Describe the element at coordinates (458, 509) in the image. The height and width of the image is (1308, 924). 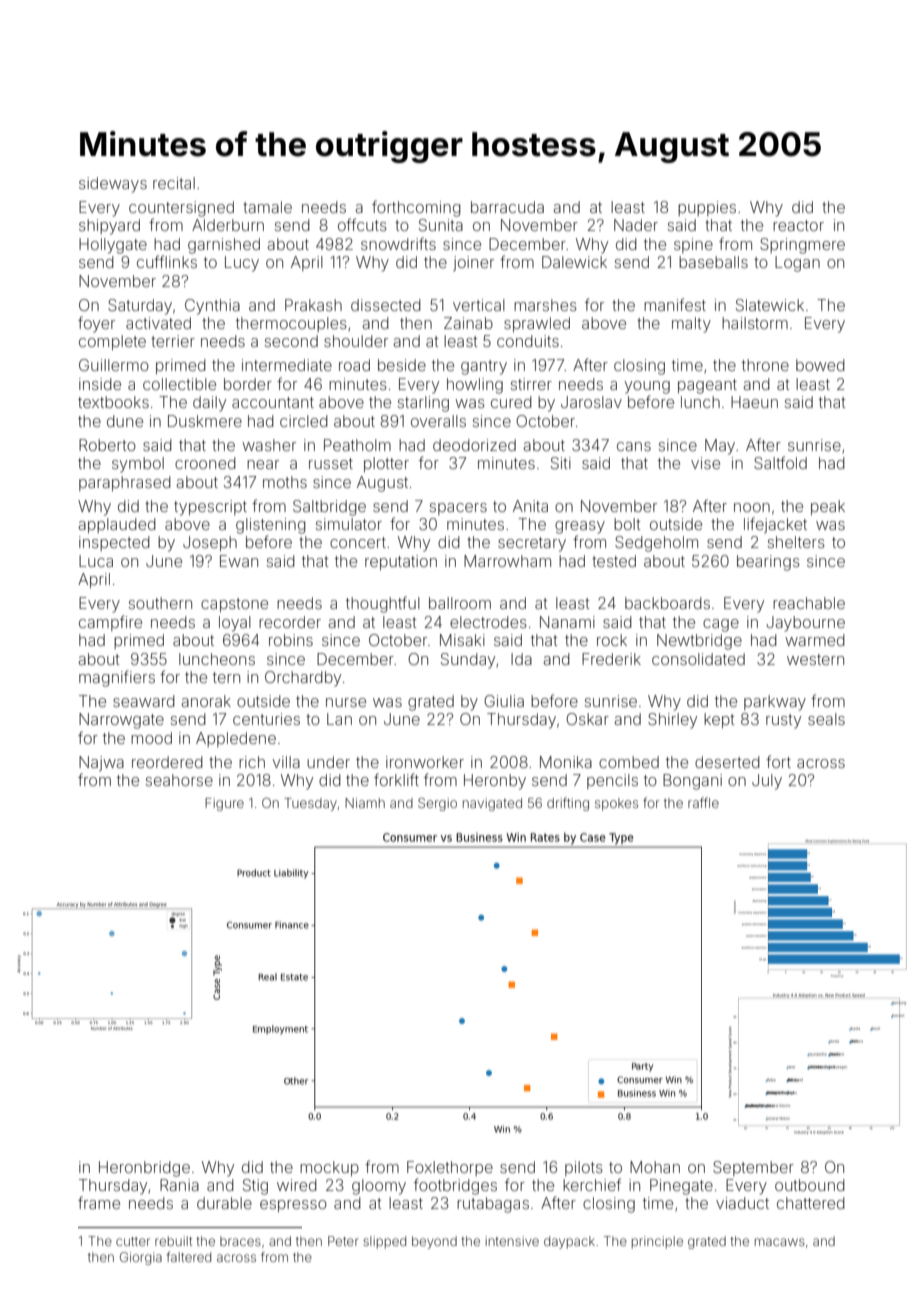
I see `spacers` at that location.
